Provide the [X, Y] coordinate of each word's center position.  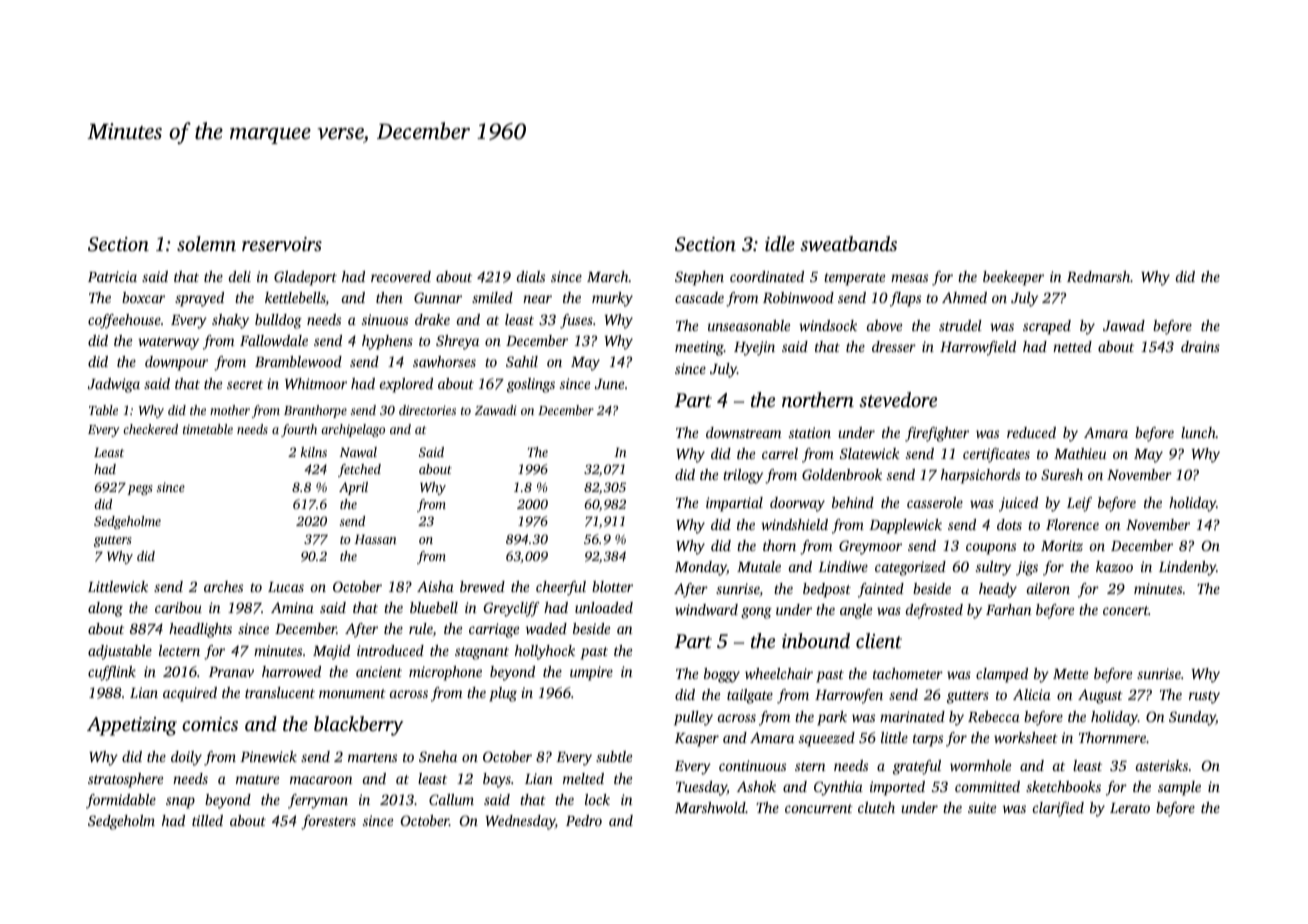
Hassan [375, 539]
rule [421, 630]
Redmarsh [1098, 276]
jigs [1027, 568]
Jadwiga [114, 385]
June [609, 384]
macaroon [321, 780]
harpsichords [980, 476]
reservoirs [282, 244]
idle [780, 243]
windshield [794, 524]
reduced [1031, 432]
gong [756, 613]
